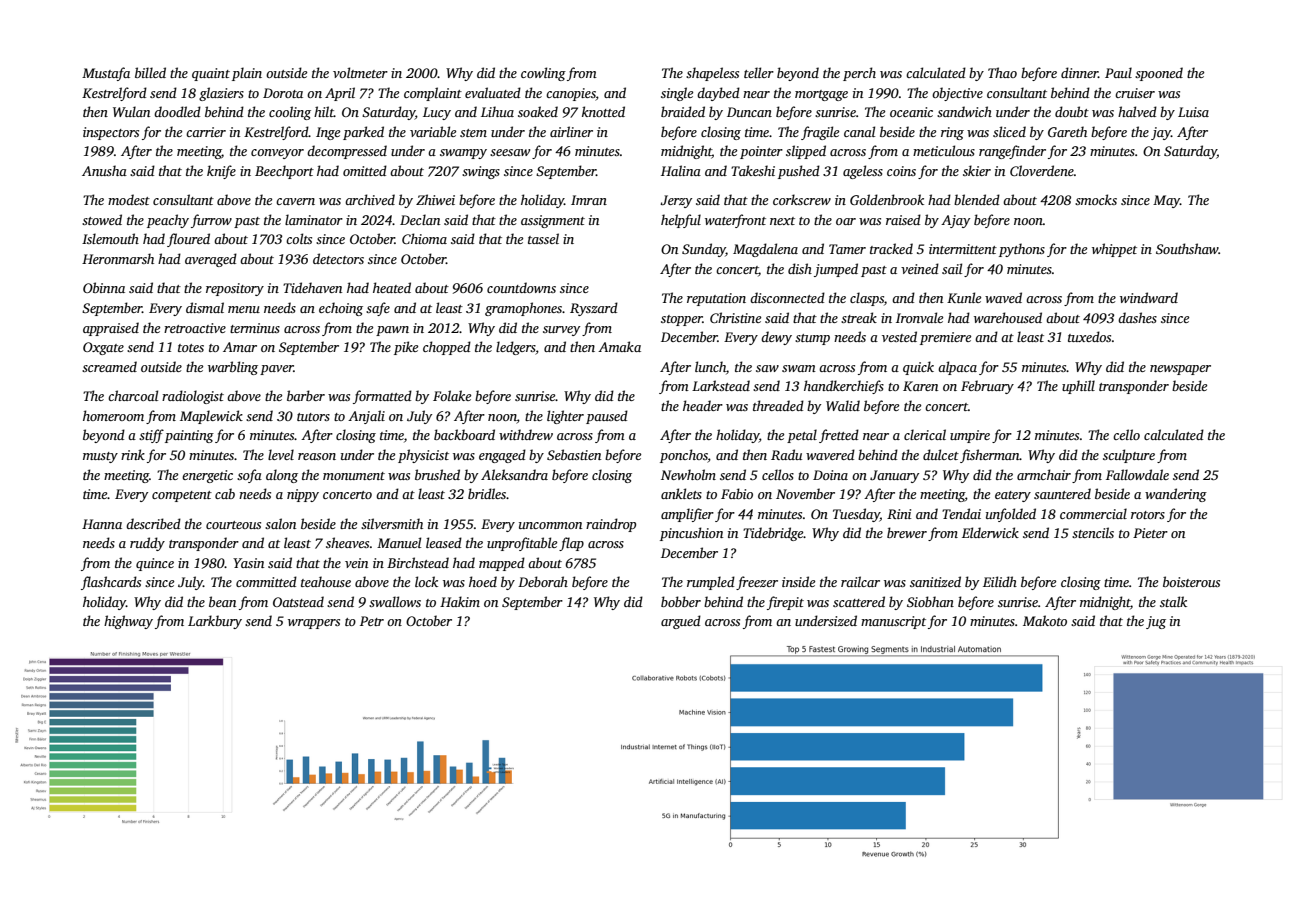 The width and height of the screenshot is (1308, 924). Describe the element at coordinates (735, 317) in the screenshot. I see `Christine` at that location.
